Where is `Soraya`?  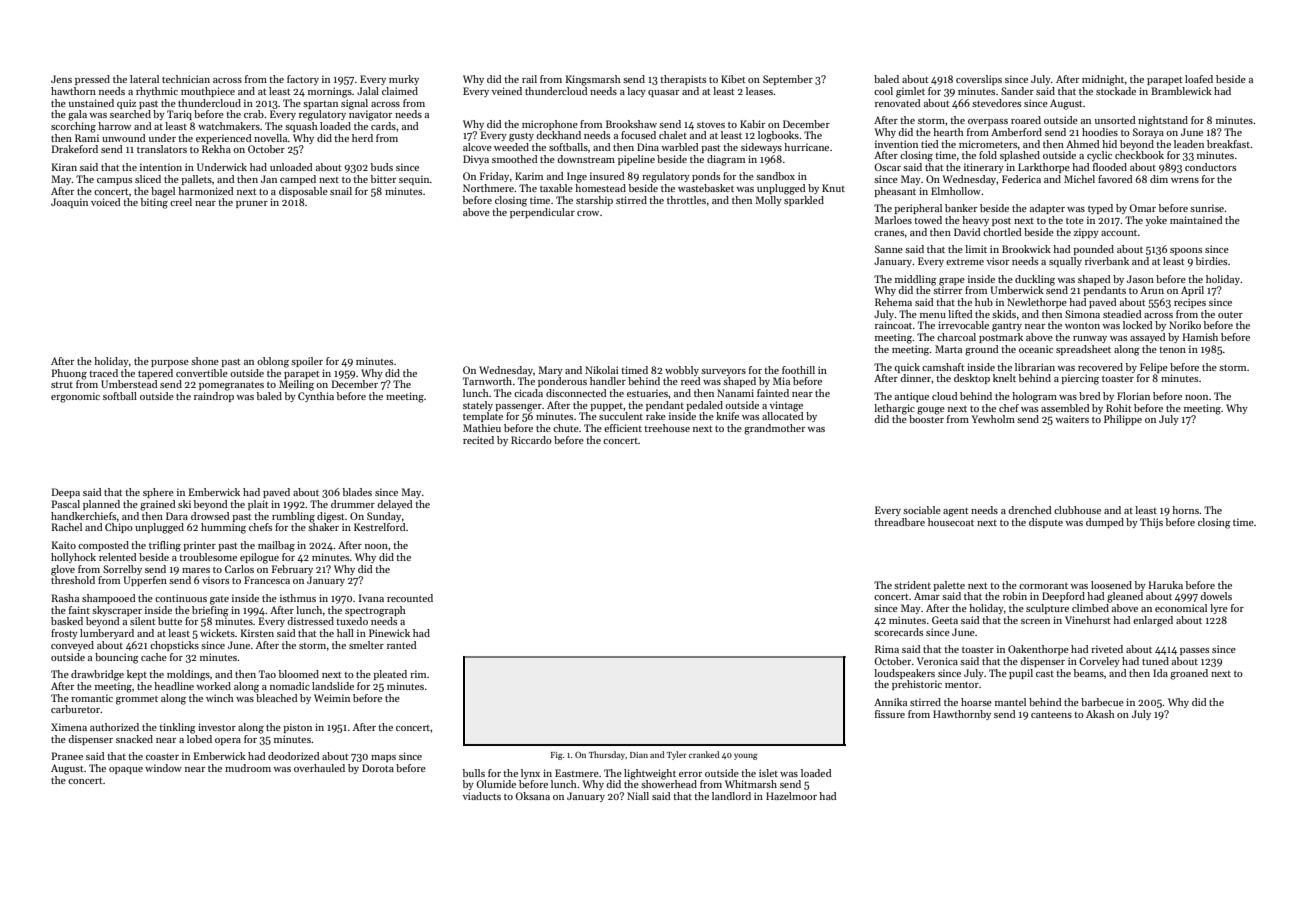 Soraya is located at coordinates (1148, 133).
